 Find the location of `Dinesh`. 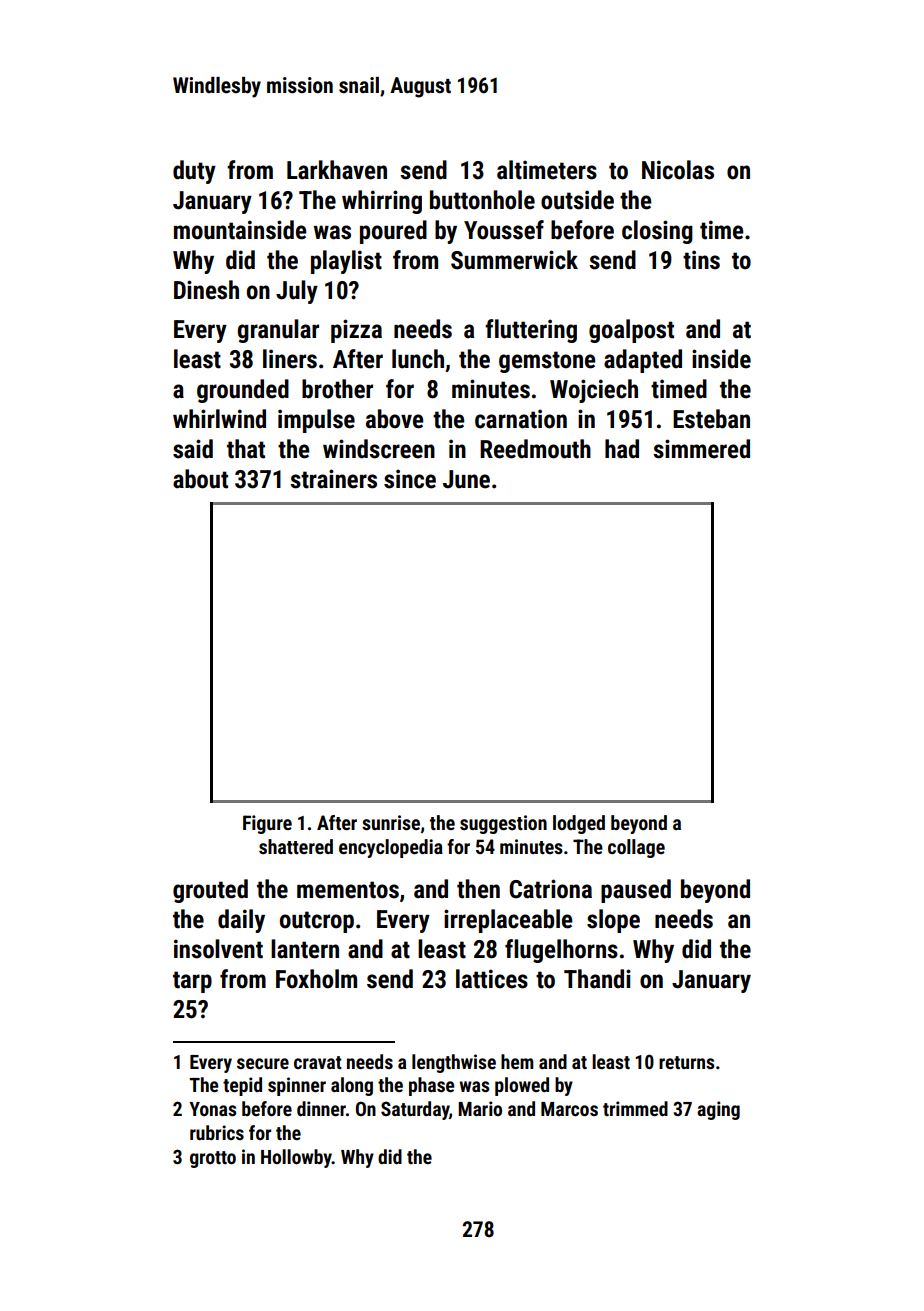

Dinesh is located at coordinates (206, 290).
